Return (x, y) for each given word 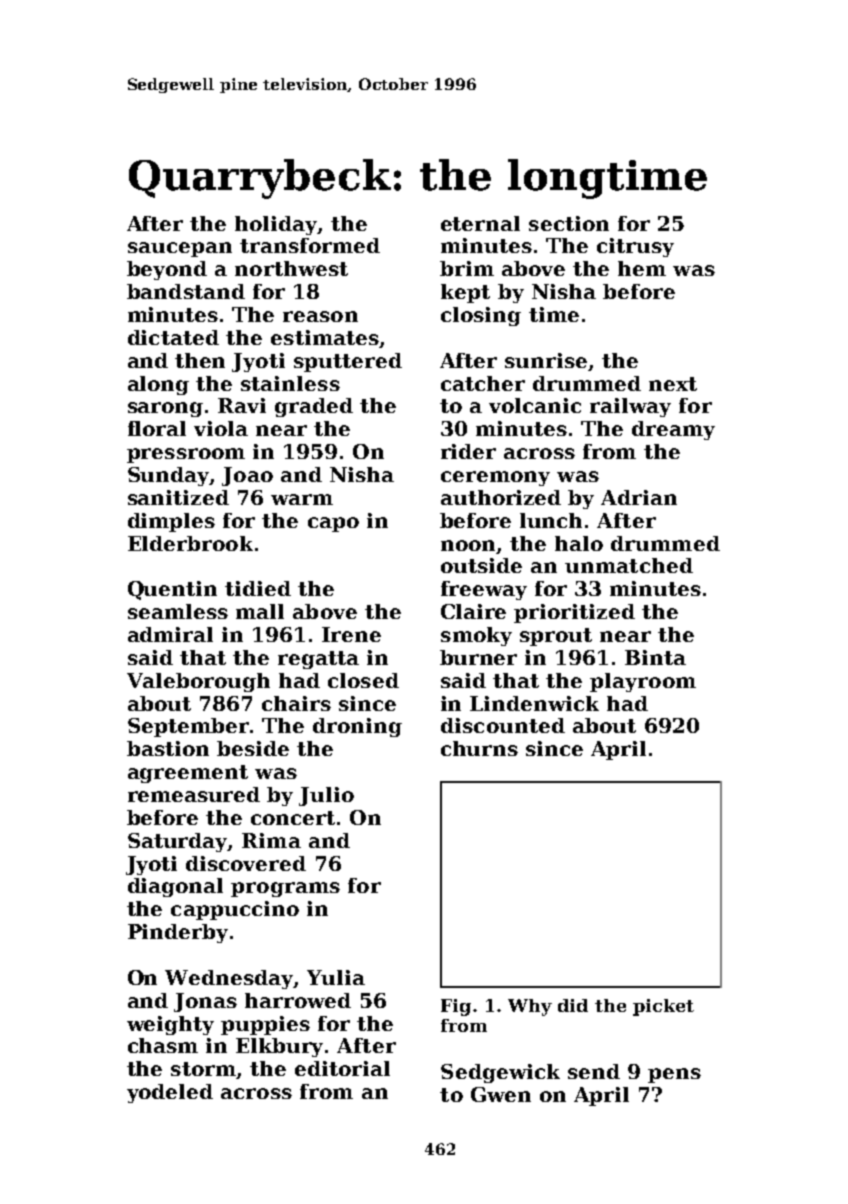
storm (204, 1070)
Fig (456, 1007)
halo (579, 543)
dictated (173, 337)
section (569, 223)
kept (465, 293)
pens (674, 1075)
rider (468, 451)
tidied (258, 588)
